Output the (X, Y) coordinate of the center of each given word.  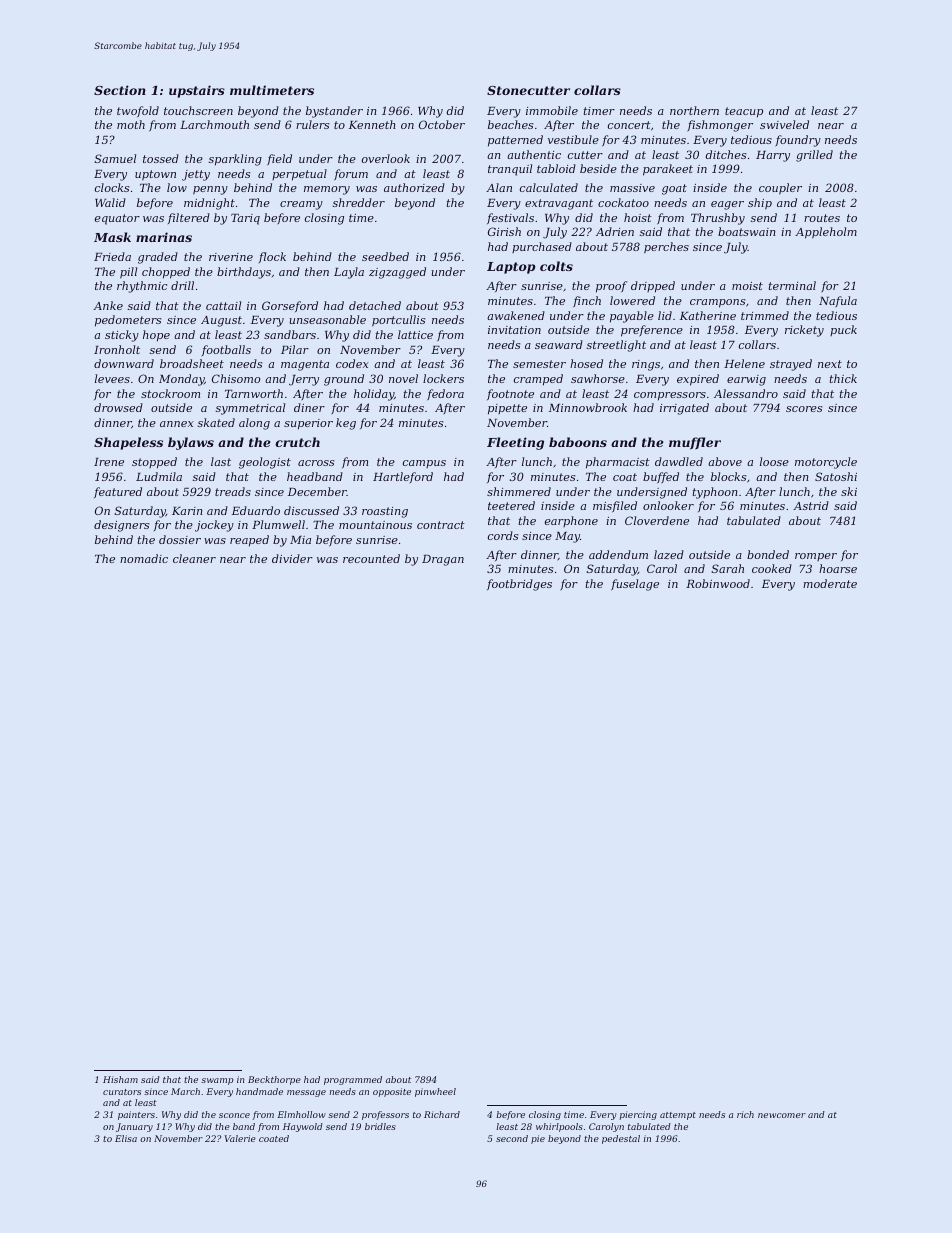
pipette (507, 409)
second (512, 1138)
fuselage (635, 585)
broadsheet (192, 363)
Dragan (443, 560)
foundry (798, 141)
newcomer (782, 1115)
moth (131, 124)
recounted (371, 558)
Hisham (120, 1079)
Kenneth (372, 124)
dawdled (679, 461)
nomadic (144, 558)
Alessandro (746, 393)
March (185, 1091)
